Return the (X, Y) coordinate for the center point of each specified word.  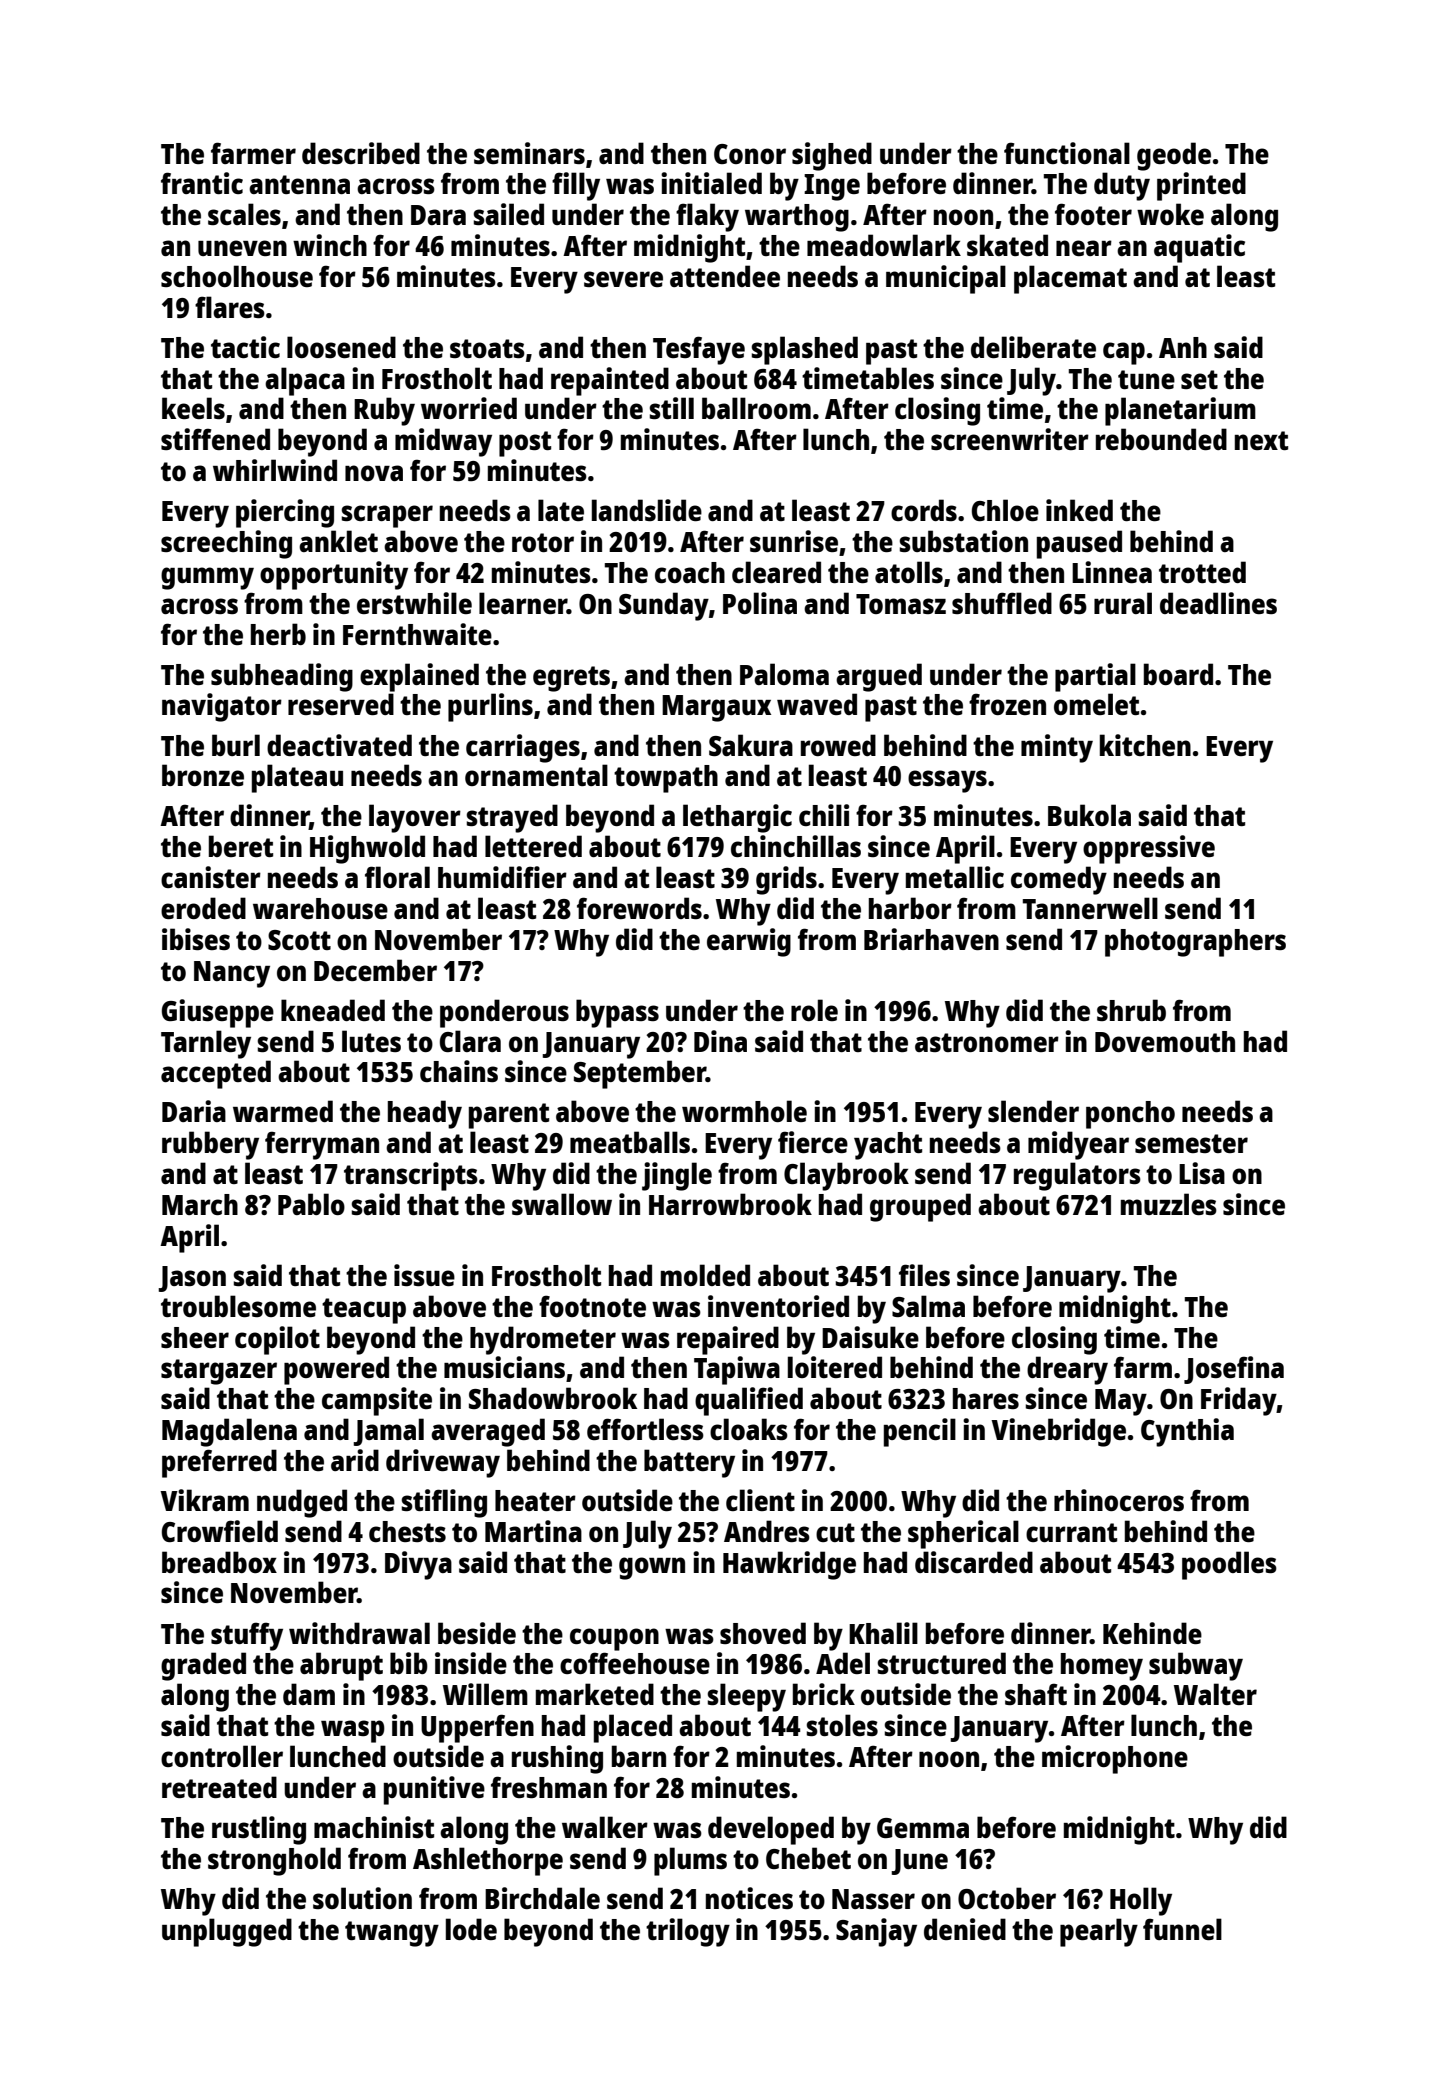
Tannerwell (1090, 908)
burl (236, 745)
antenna (299, 184)
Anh (1183, 347)
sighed (832, 156)
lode (471, 1929)
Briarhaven (931, 939)
